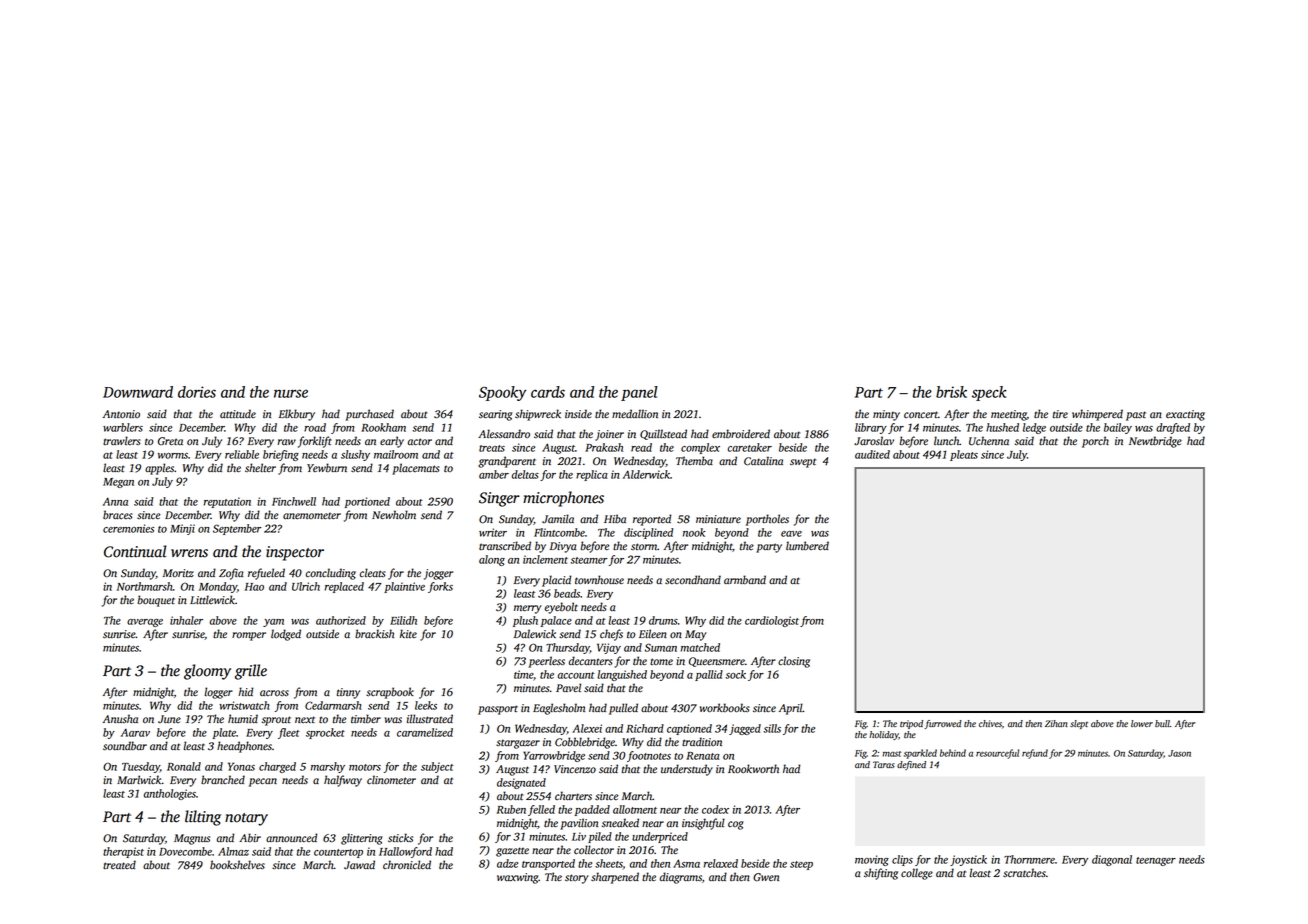  Describe the element at coordinates (753, 769) in the image. I see `Rookworth` at that location.
